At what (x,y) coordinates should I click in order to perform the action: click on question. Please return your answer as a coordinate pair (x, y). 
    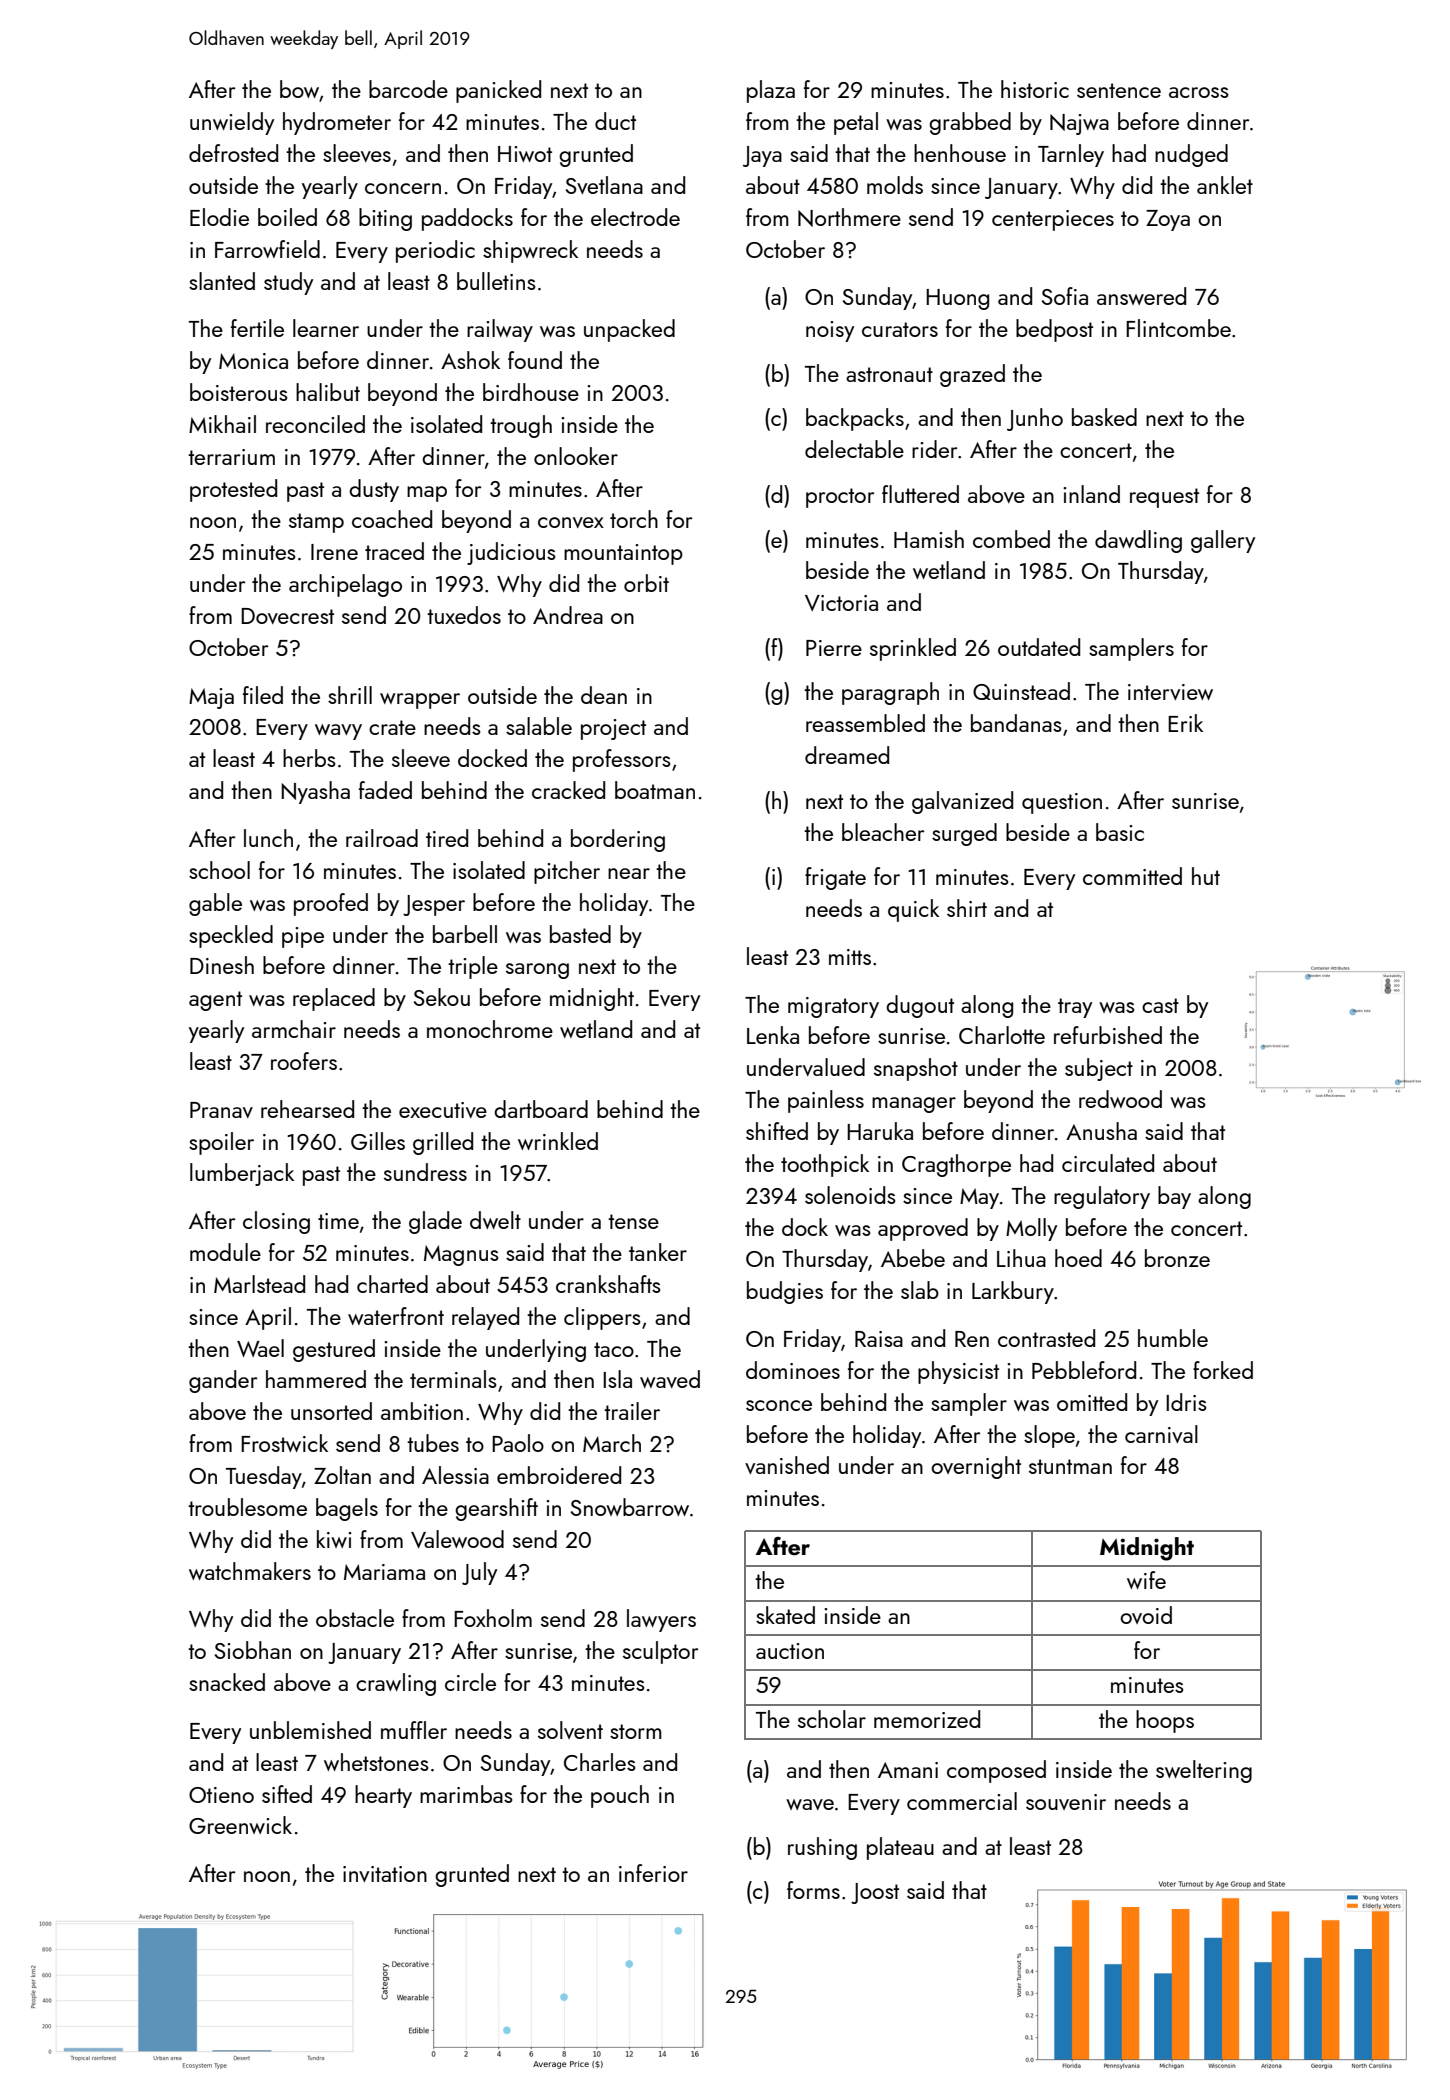
    Looking at the image, I should click on (1062, 803).
